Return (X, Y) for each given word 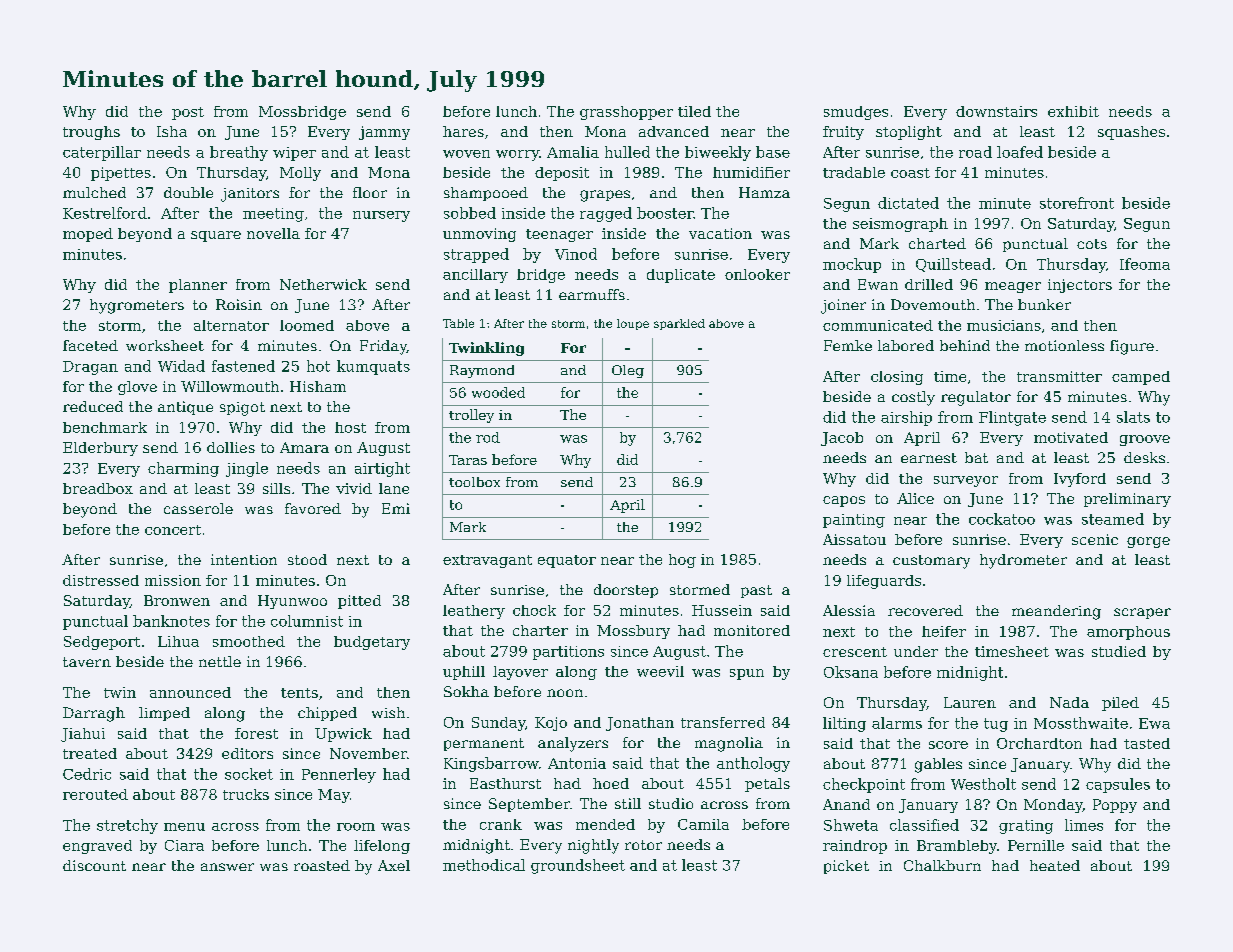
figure (1132, 347)
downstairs (996, 111)
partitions (568, 653)
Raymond (482, 371)
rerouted (95, 794)
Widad (181, 366)
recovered (925, 610)
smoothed (249, 641)
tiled (694, 111)
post (188, 113)
